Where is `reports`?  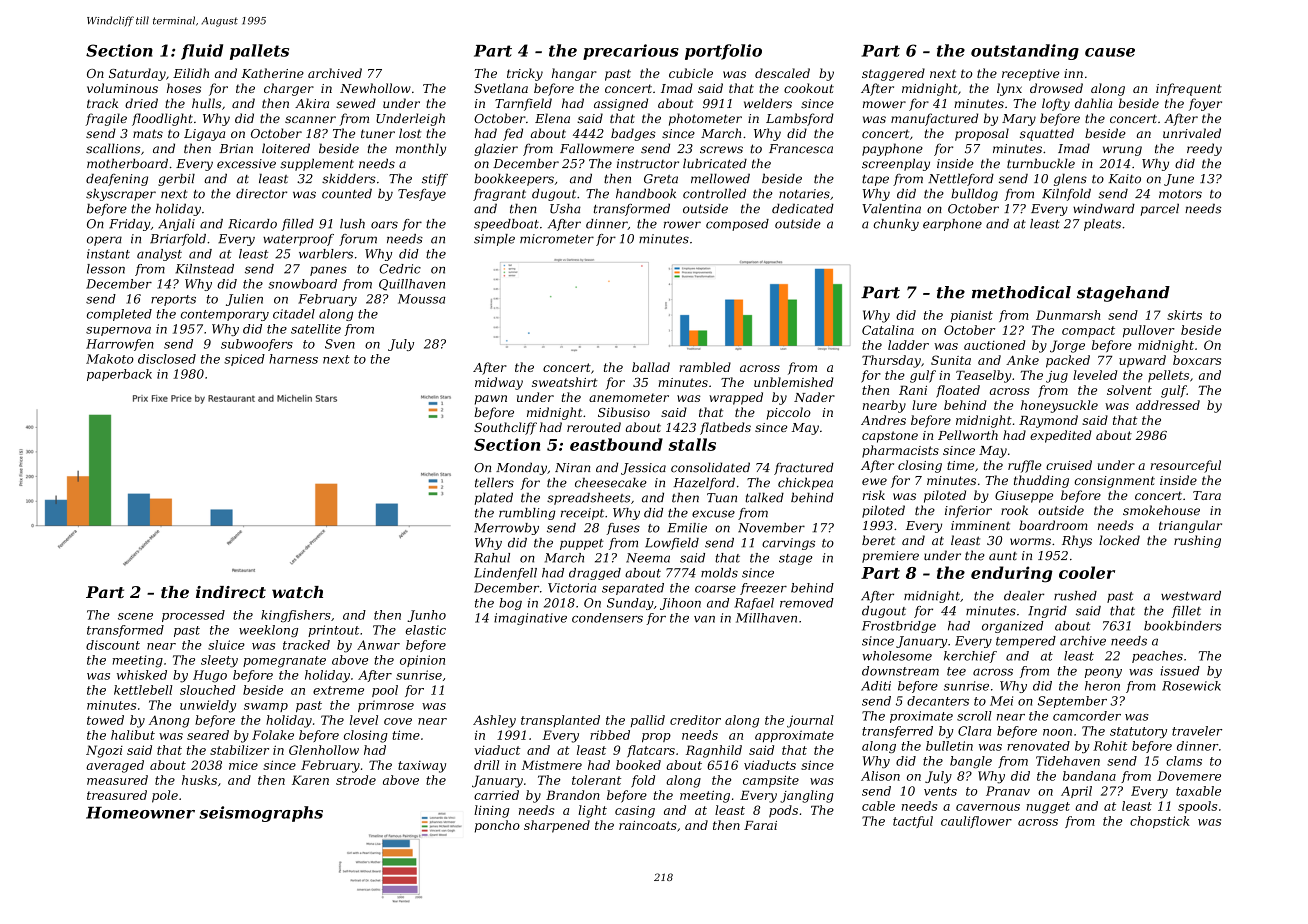 reports is located at coordinates (173, 300).
